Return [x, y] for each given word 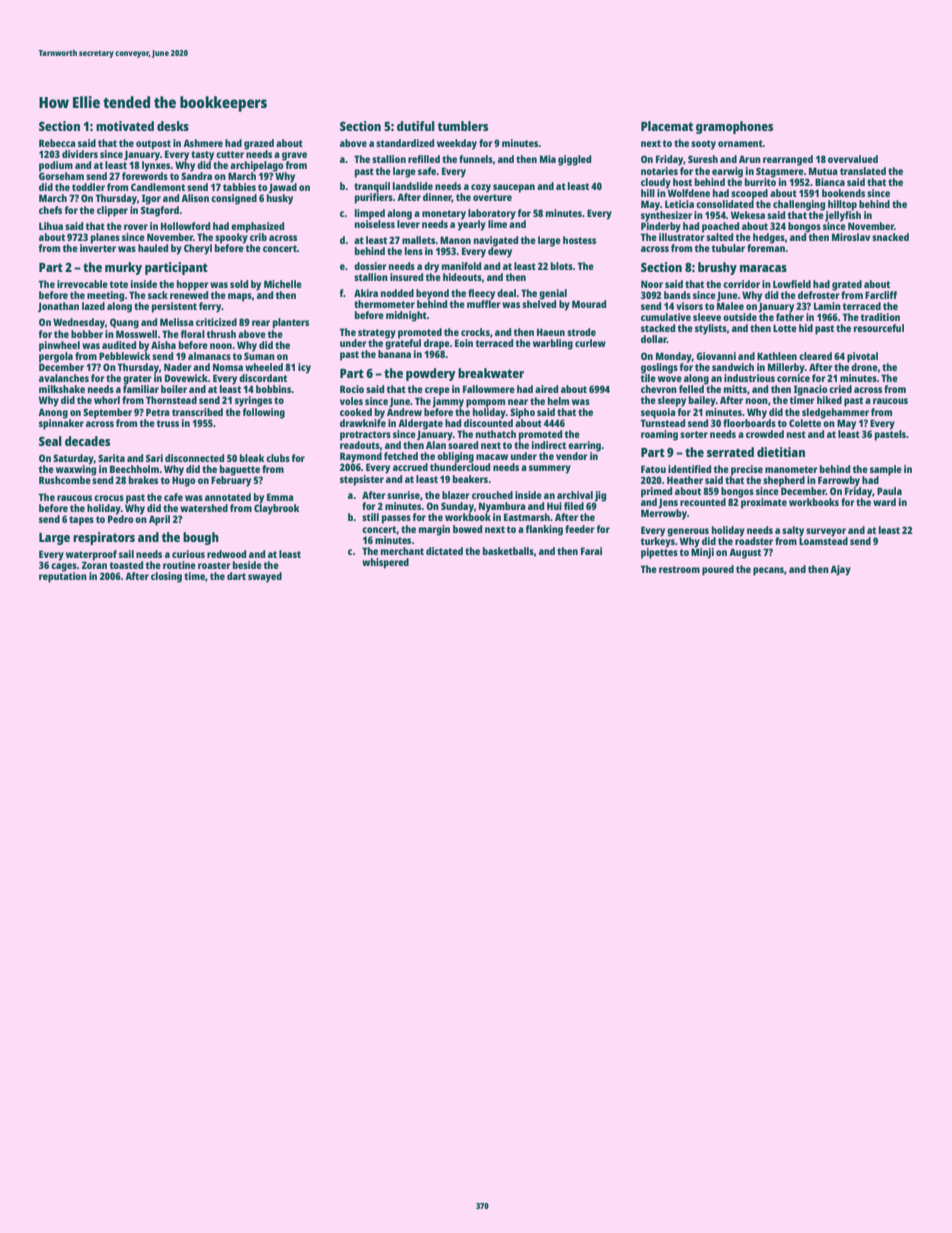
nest [796, 434]
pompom [485, 403]
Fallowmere [489, 389]
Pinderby [661, 227]
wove [670, 379]
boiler [174, 389]
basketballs [508, 551]
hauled [153, 248]
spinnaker [61, 424]
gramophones [734, 127]
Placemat [667, 126]
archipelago [257, 166]
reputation [63, 577]
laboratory [492, 214]
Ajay [840, 570]
